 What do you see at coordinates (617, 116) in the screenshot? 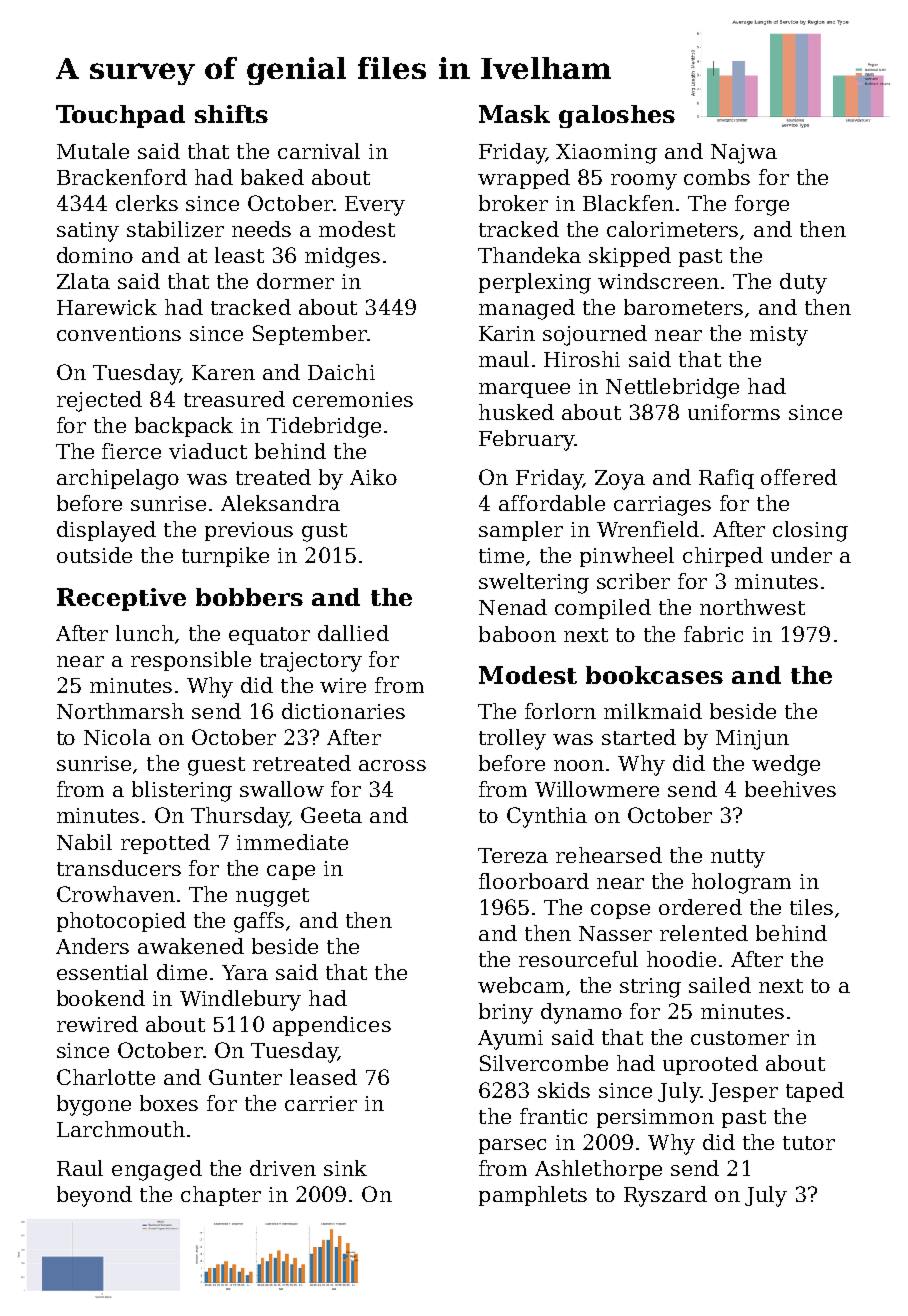
I see `galoshes` at bounding box center [617, 116].
